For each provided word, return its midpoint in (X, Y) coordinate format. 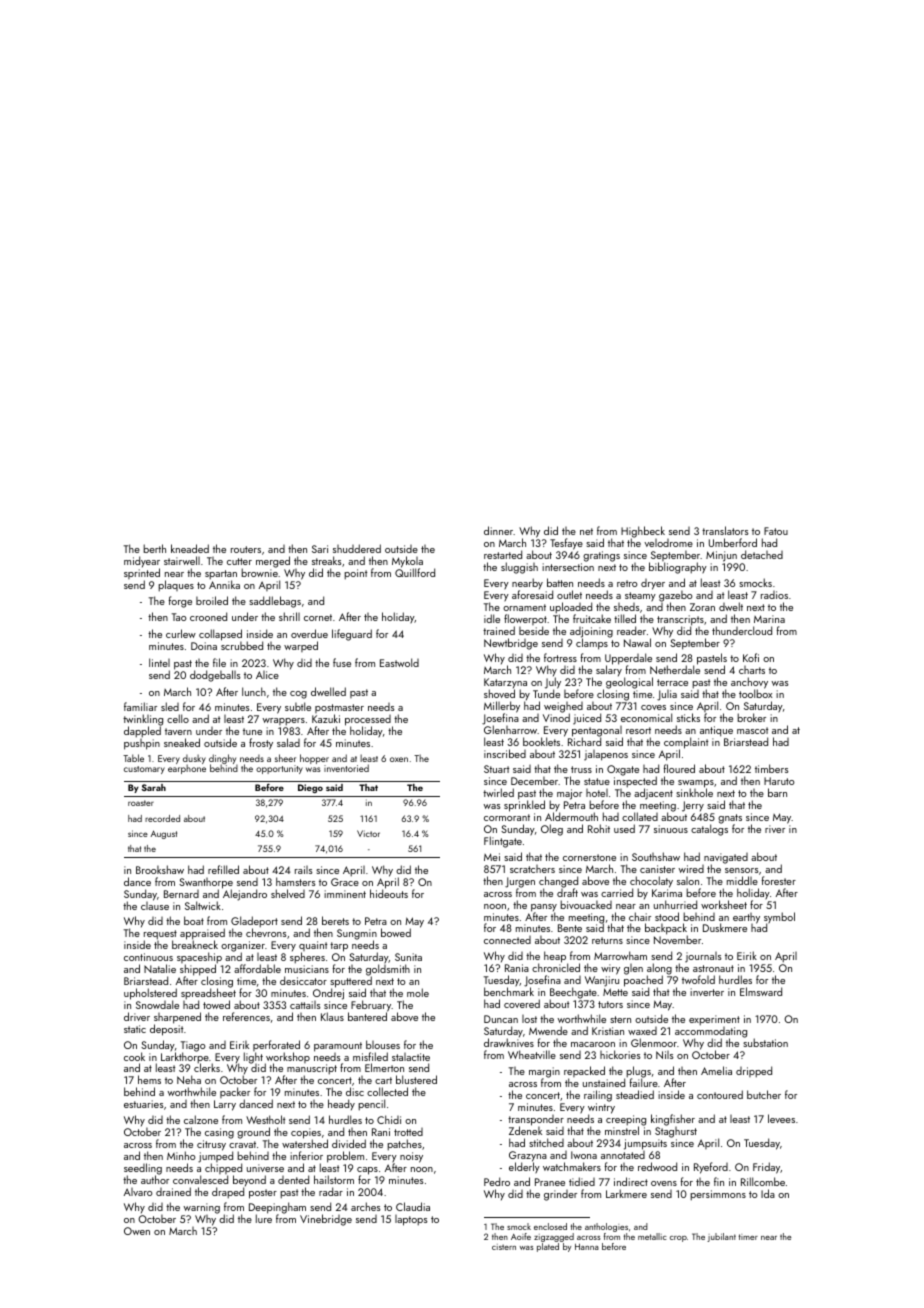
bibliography (678, 568)
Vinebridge (326, 1220)
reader (631, 630)
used (624, 828)
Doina (204, 646)
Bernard (181, 894)
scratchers (532, 869)
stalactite (411, 1057)
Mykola (407, 562)
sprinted (142, 575)
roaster (141, 803)
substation (765, 1043)
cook (134, 1056)
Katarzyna (505, 683)
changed (558, 882)
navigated (726, 858)
